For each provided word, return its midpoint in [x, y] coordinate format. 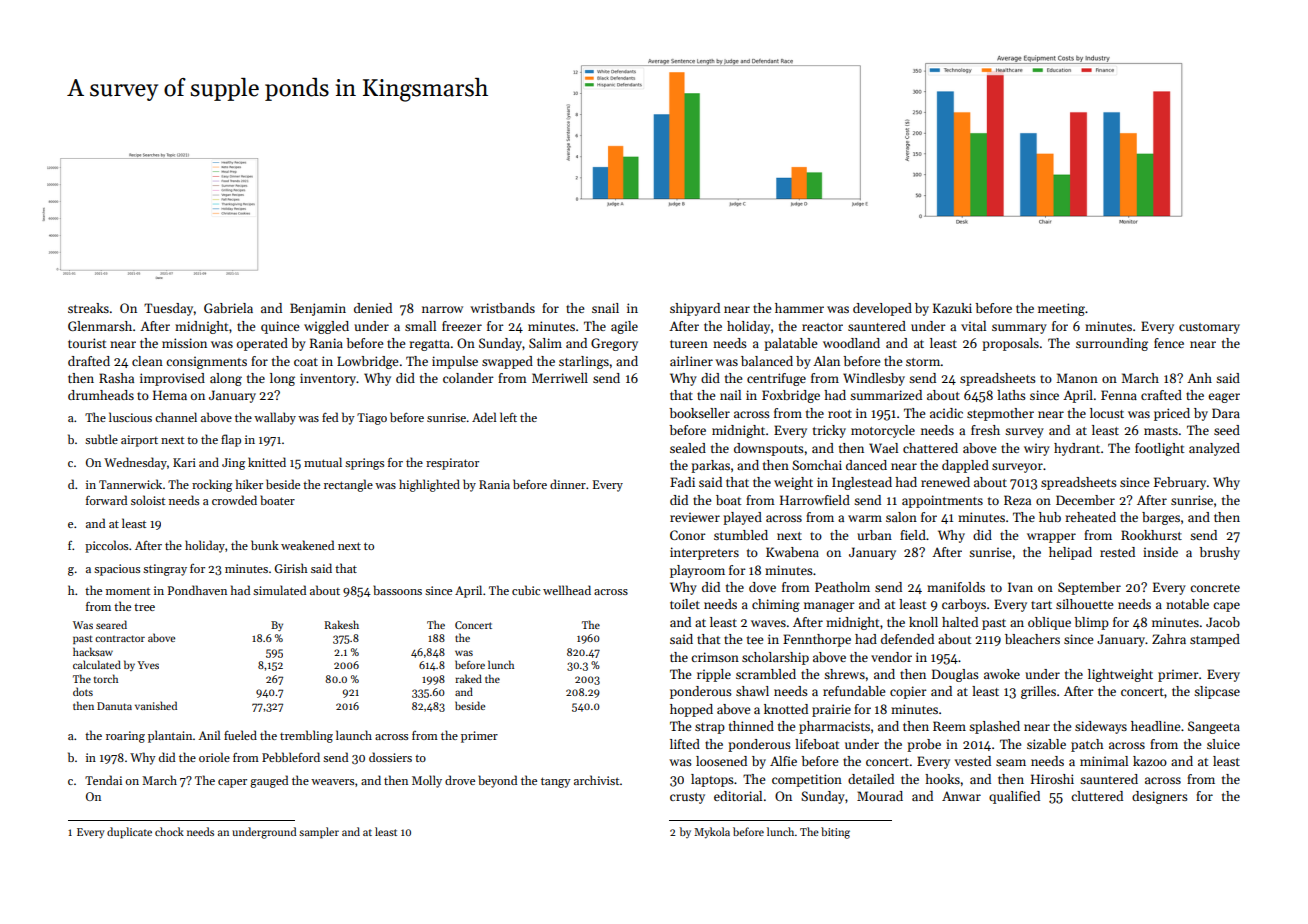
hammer [799, 308]
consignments [206, 362]
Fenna [1119, 395]
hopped [691, 710]
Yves [148, 665]
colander [468, 378]
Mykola [712, 833]
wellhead [567, 590]
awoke [1002, 674]
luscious [130, 417]
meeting [1061, 309]
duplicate [129, 833]
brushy [1219, 553]
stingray [165, 570]
